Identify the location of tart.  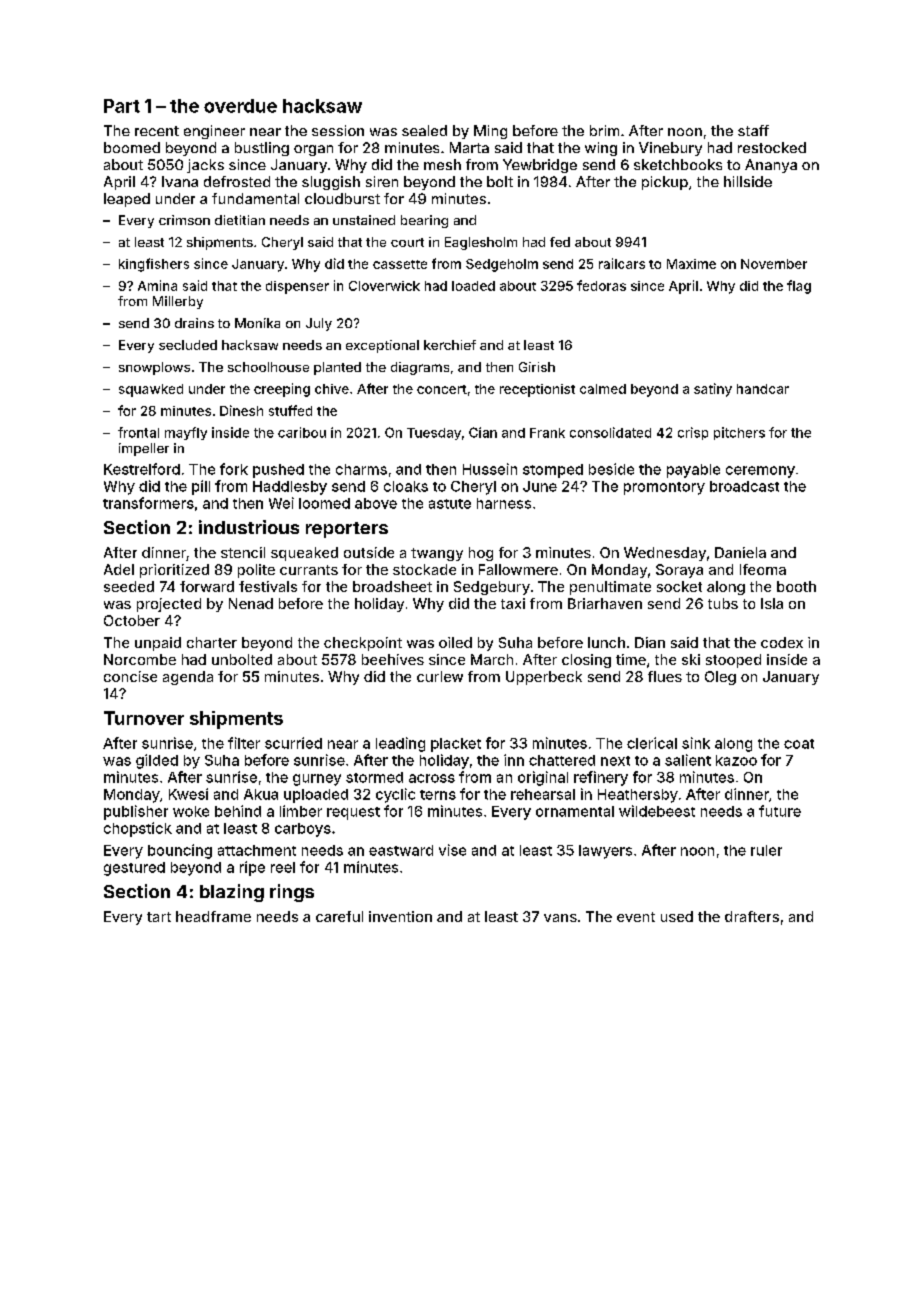
(159, 917).
